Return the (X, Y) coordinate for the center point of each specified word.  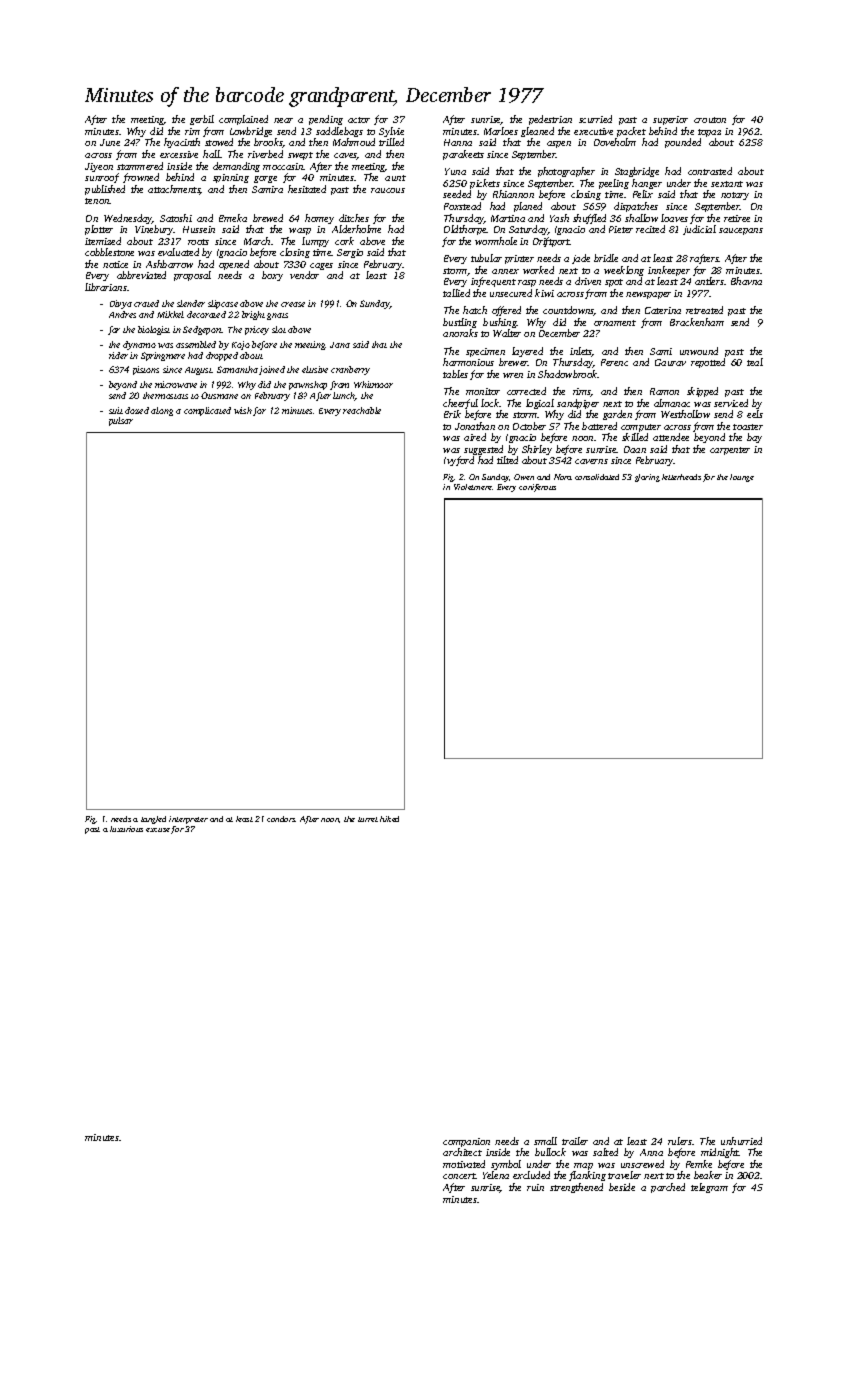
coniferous (537, 488)
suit (116, 410)
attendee (671, 437)
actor (359, 120)
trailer (575, 1141)
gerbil (202, 120)
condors (281, 819)
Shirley (537, 450)
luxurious (126, 829)
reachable (362, 410)
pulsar (121, 421)
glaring (647, 478)
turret (368, 819)
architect (462, 1152)
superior (670, 120)
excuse (158, 830)
